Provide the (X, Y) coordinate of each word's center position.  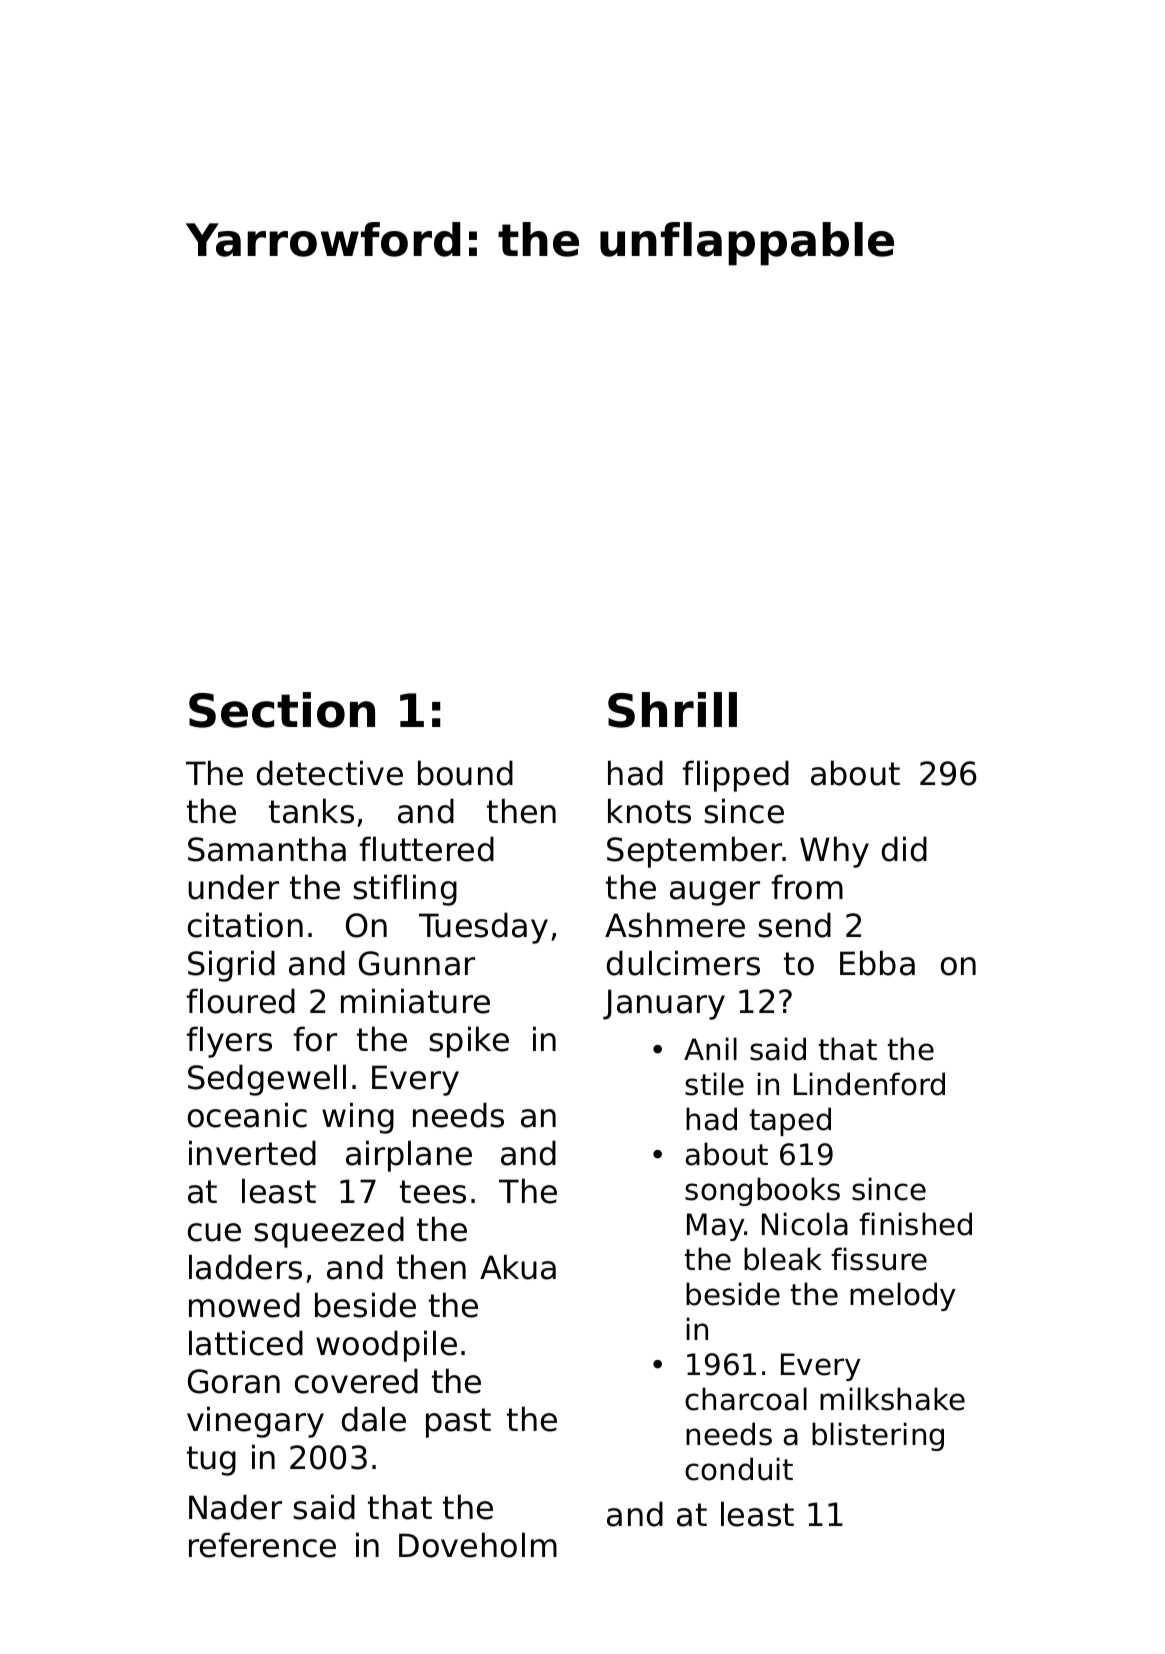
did (904, 849)
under (233, 887)
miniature (415, 1001)
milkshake (892, 1399)
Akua (518, 1267)
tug (211, 1461)
